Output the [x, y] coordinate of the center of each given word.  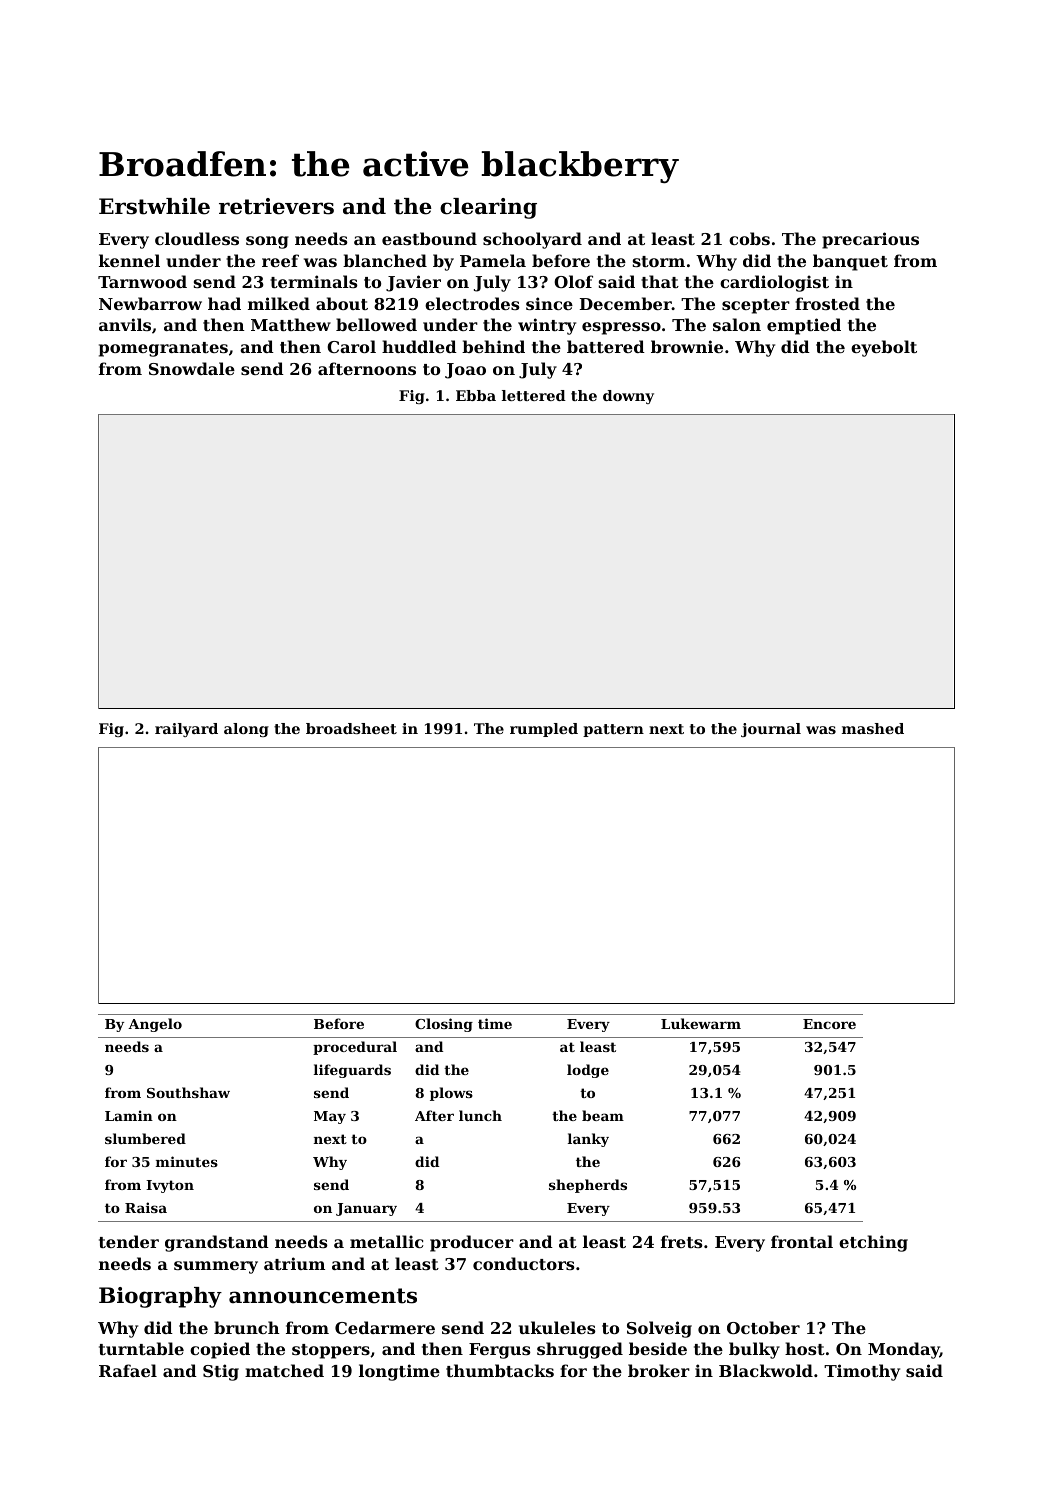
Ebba [476, 395]
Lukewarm [701, 1023]
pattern [613, 730]
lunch [480, 1115]
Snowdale [192, 368]
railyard [186, 730]
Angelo [155, 1025]
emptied [804, 326]
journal [771, 730]
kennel [129, 260]
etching [873, 1243]
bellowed [376, 324]
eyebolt [884, 348]
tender [129, 1241]
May [330, 1117]
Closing [444, 1025]
